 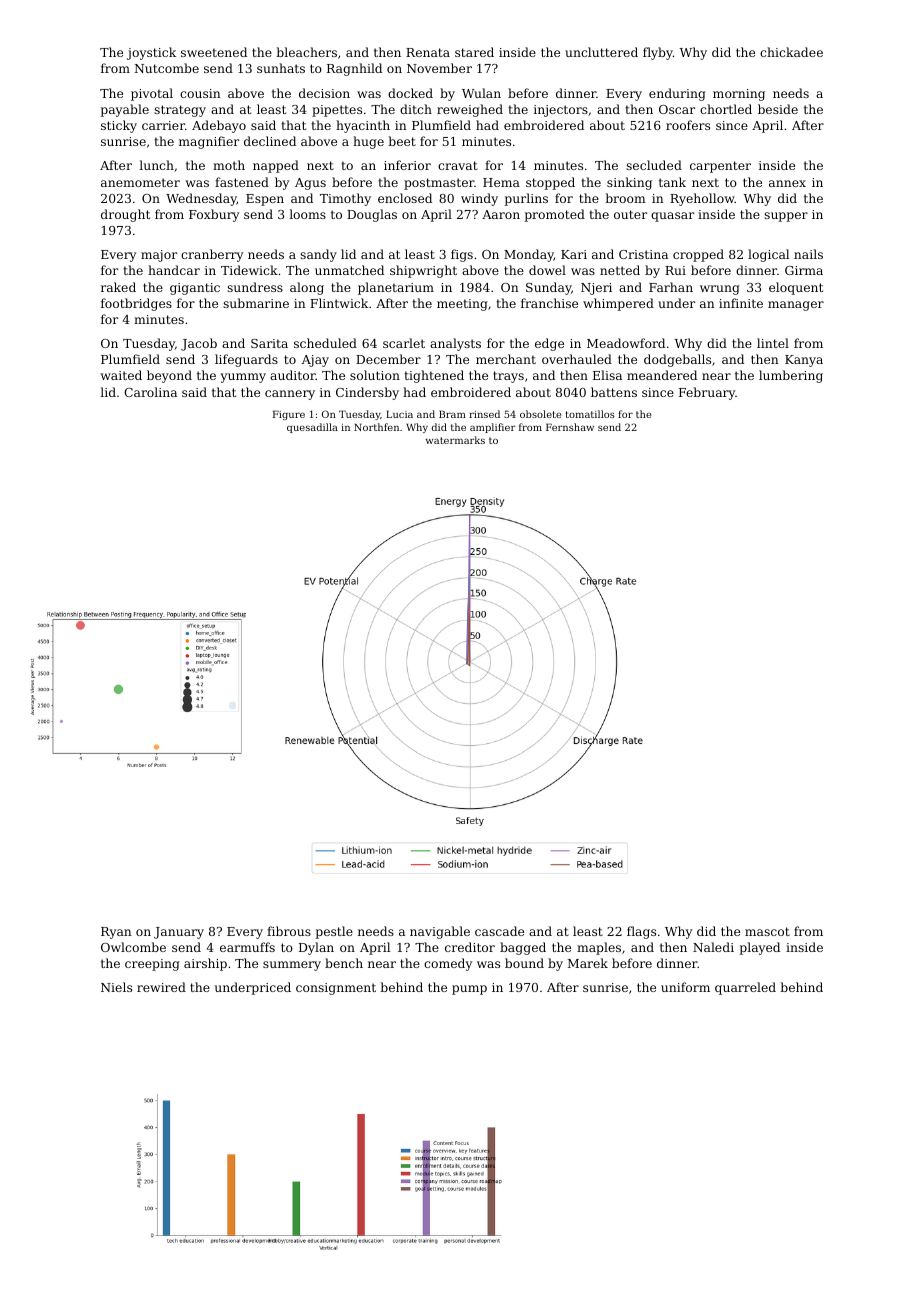 What do you see at coordinates (599, 948) in the screenshot?
I see `maples` at bounding box center [599, 948].
